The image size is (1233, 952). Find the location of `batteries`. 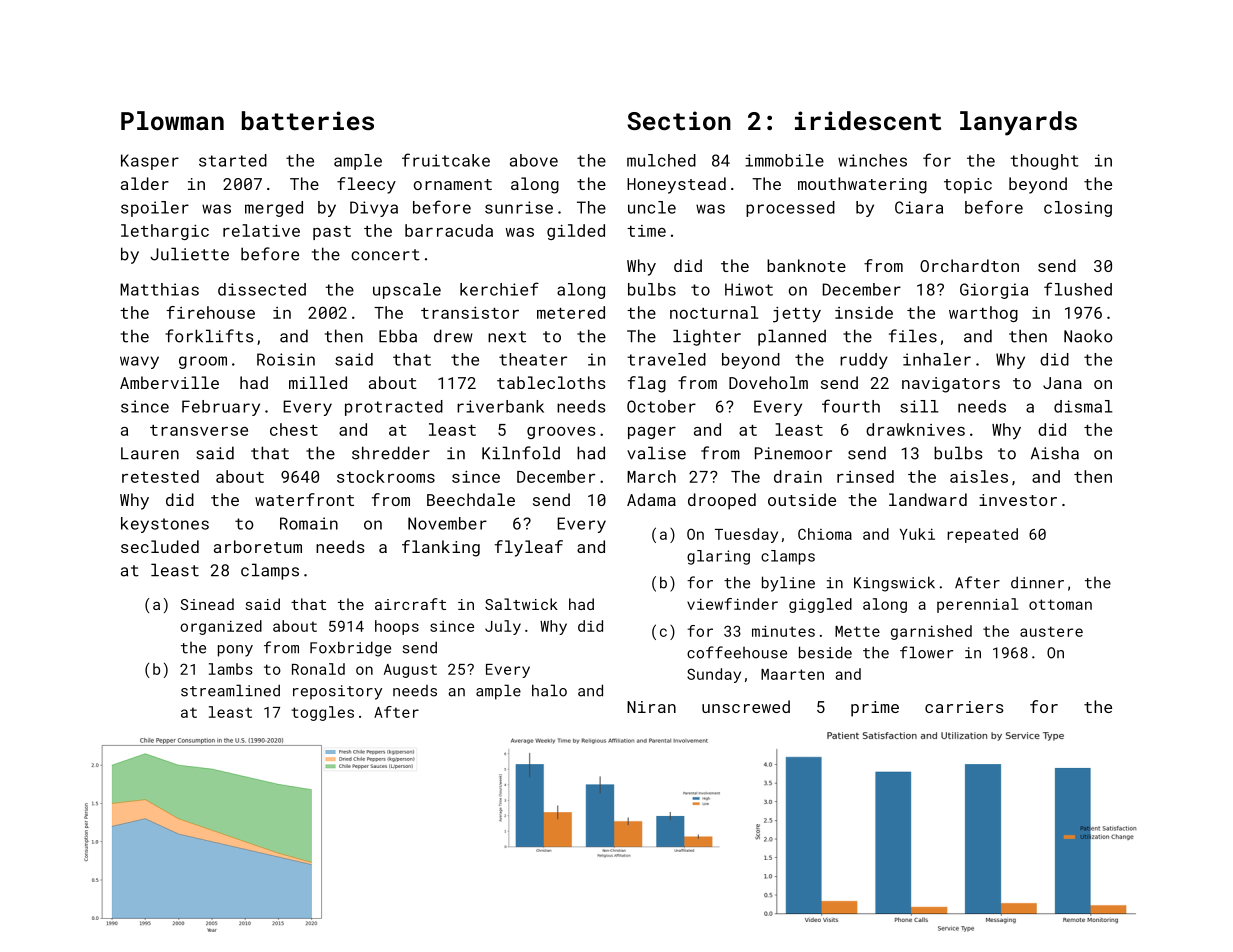

batteries is located at coordinates (308, 120).
